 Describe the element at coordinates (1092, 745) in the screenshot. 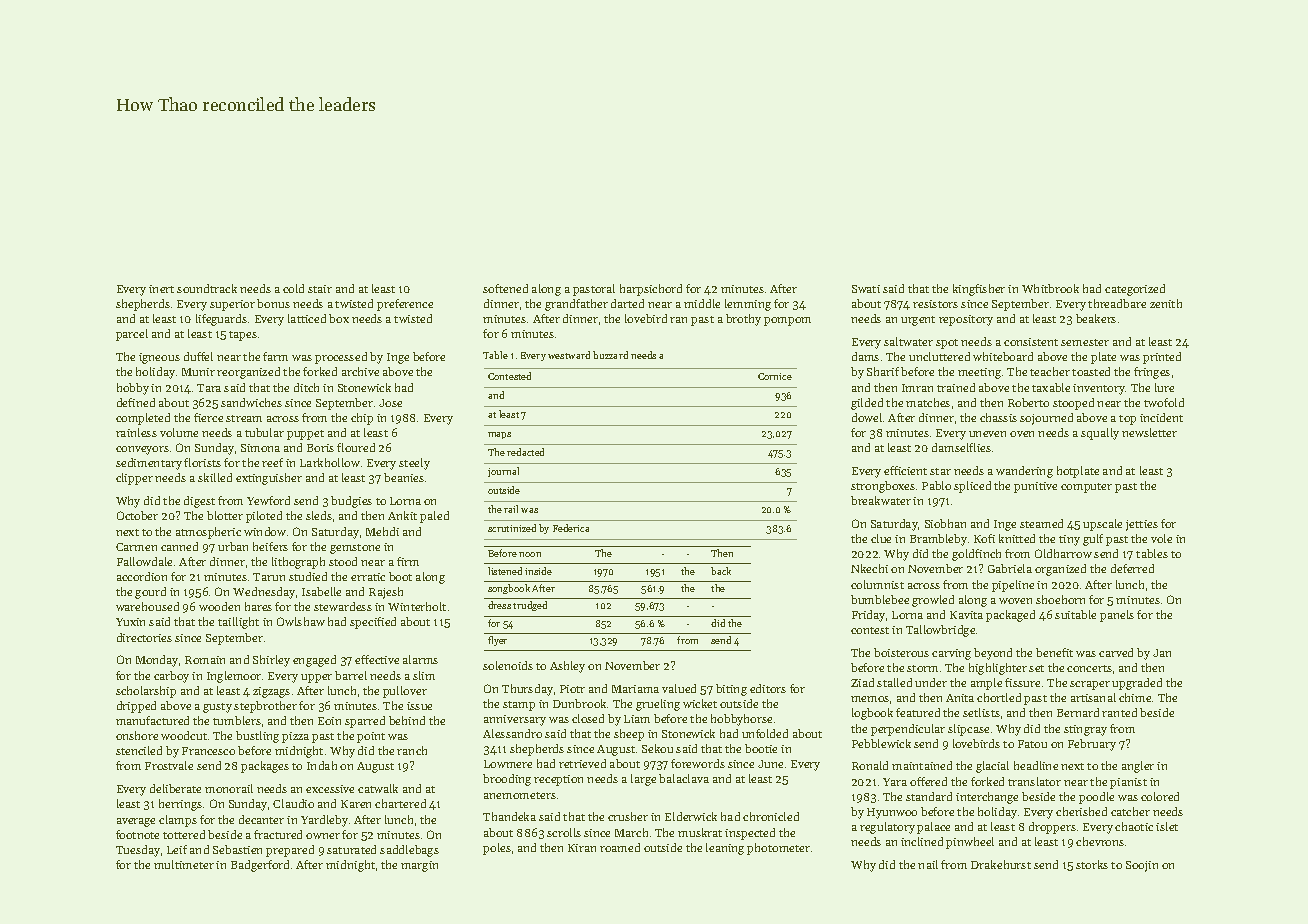

I see `February` at that location.
